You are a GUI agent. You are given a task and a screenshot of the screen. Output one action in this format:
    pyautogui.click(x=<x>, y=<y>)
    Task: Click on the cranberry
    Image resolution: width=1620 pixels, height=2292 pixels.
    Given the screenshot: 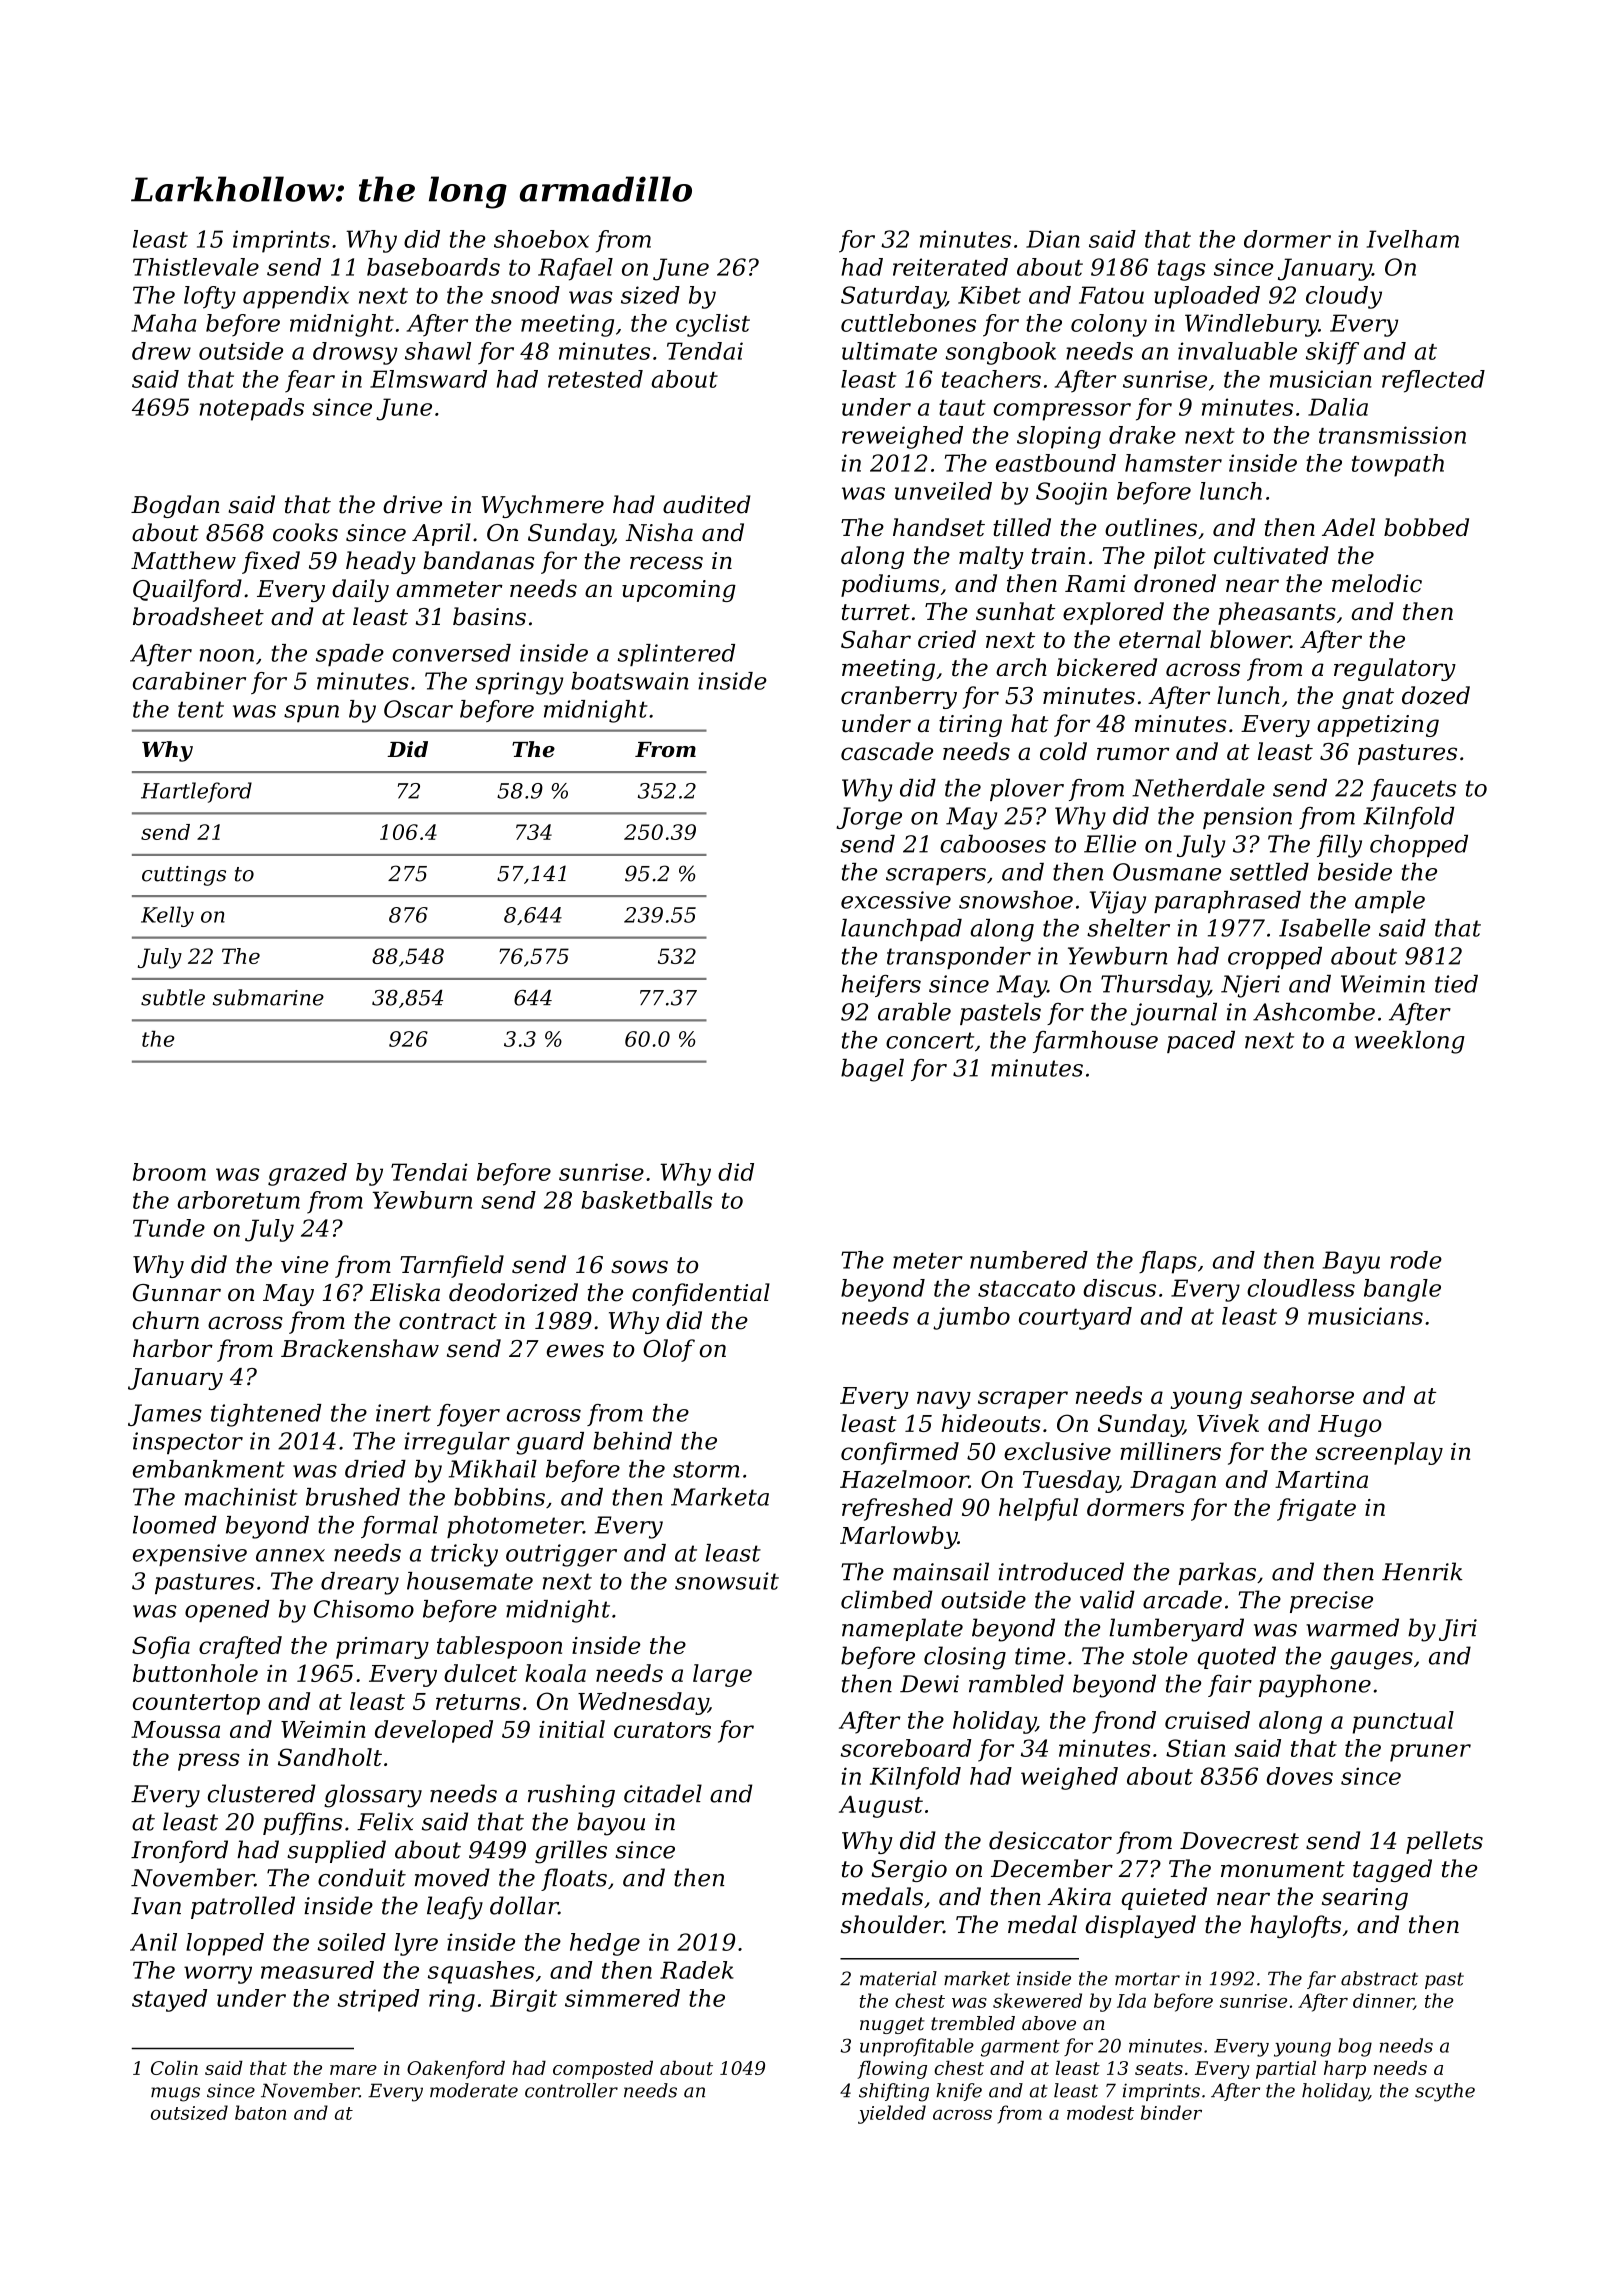 What is the action you would take?
    pyautogui.click(x=899, y=697)
